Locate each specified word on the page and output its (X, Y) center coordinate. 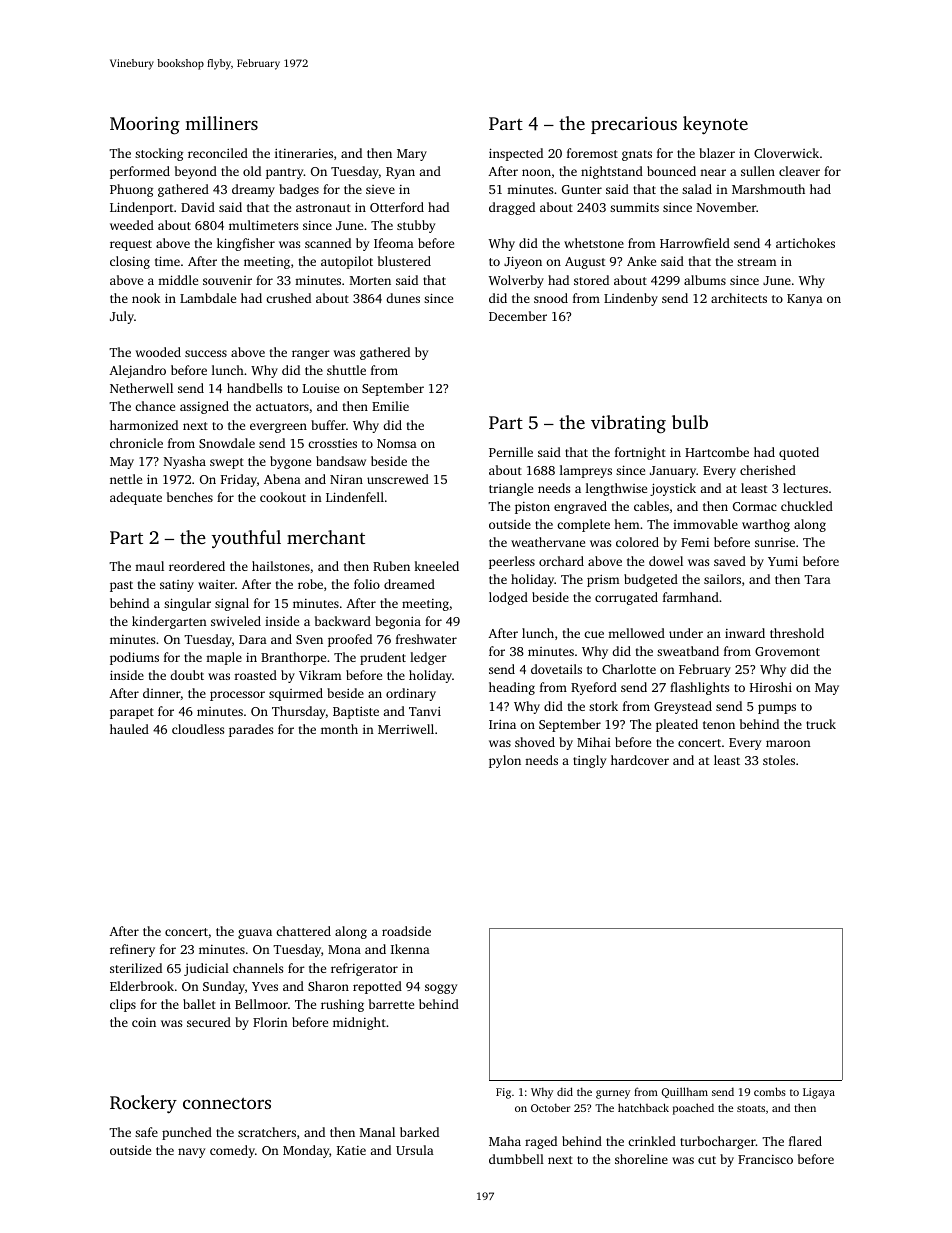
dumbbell (516, 1159)
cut (707, 1160)
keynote (715, 125)
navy (191, 1153)
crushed (288, 298)
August (585, 263)
